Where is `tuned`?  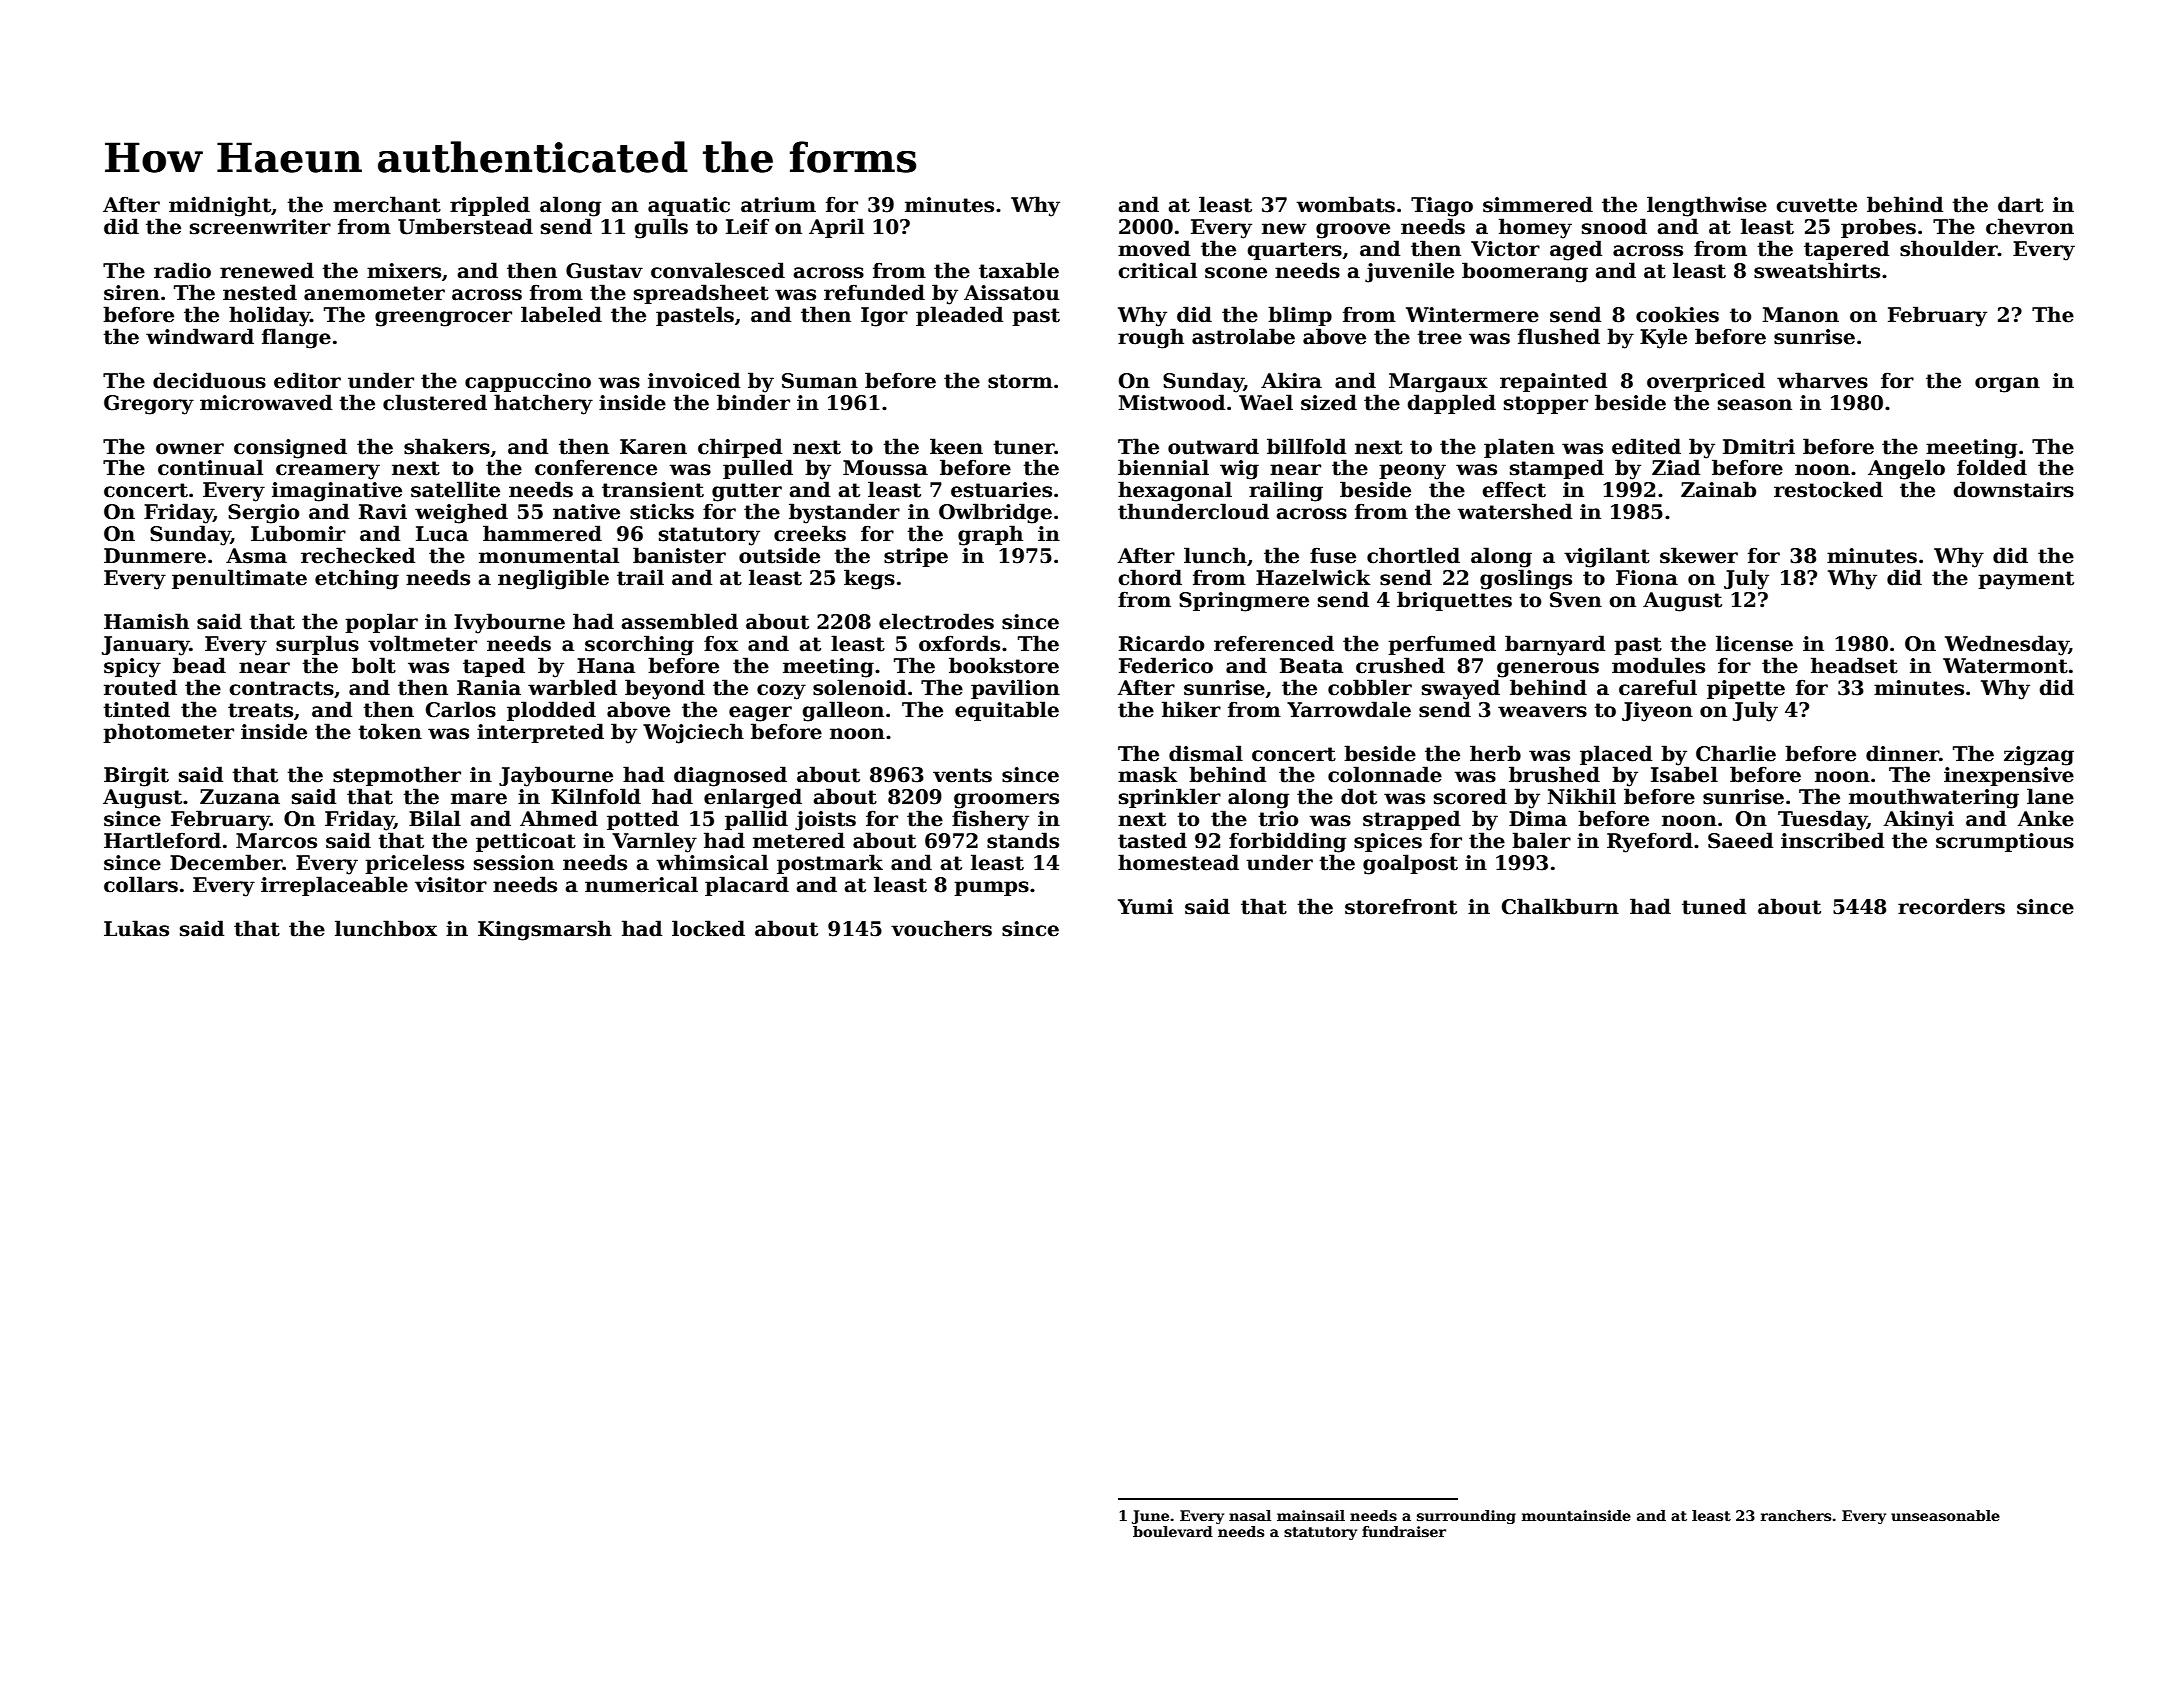
tuned is located at coordinates (1714, 906).
